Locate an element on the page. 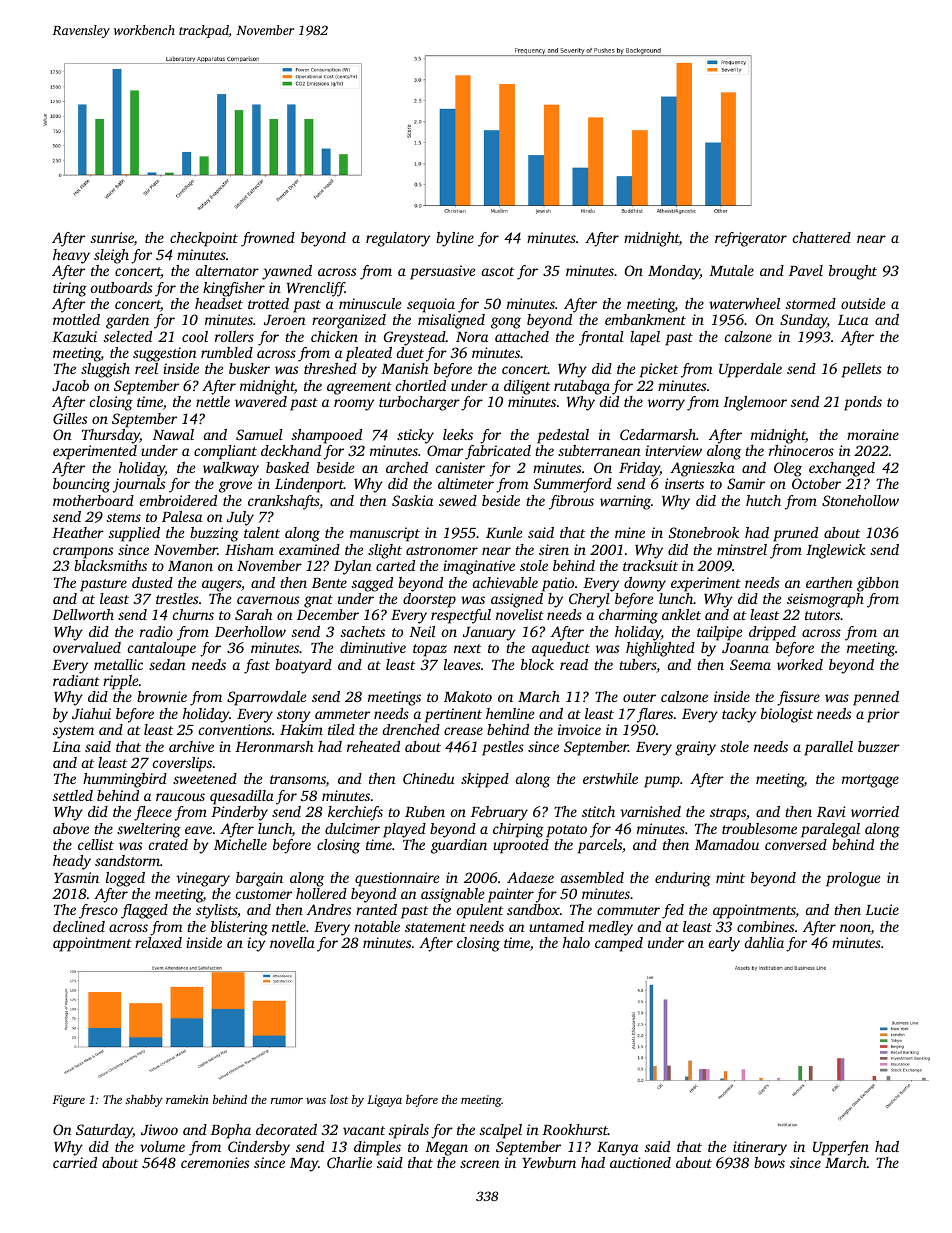 The height and width of the page is (1233, 952). hummingbird is located at coordinates (125, 780).
